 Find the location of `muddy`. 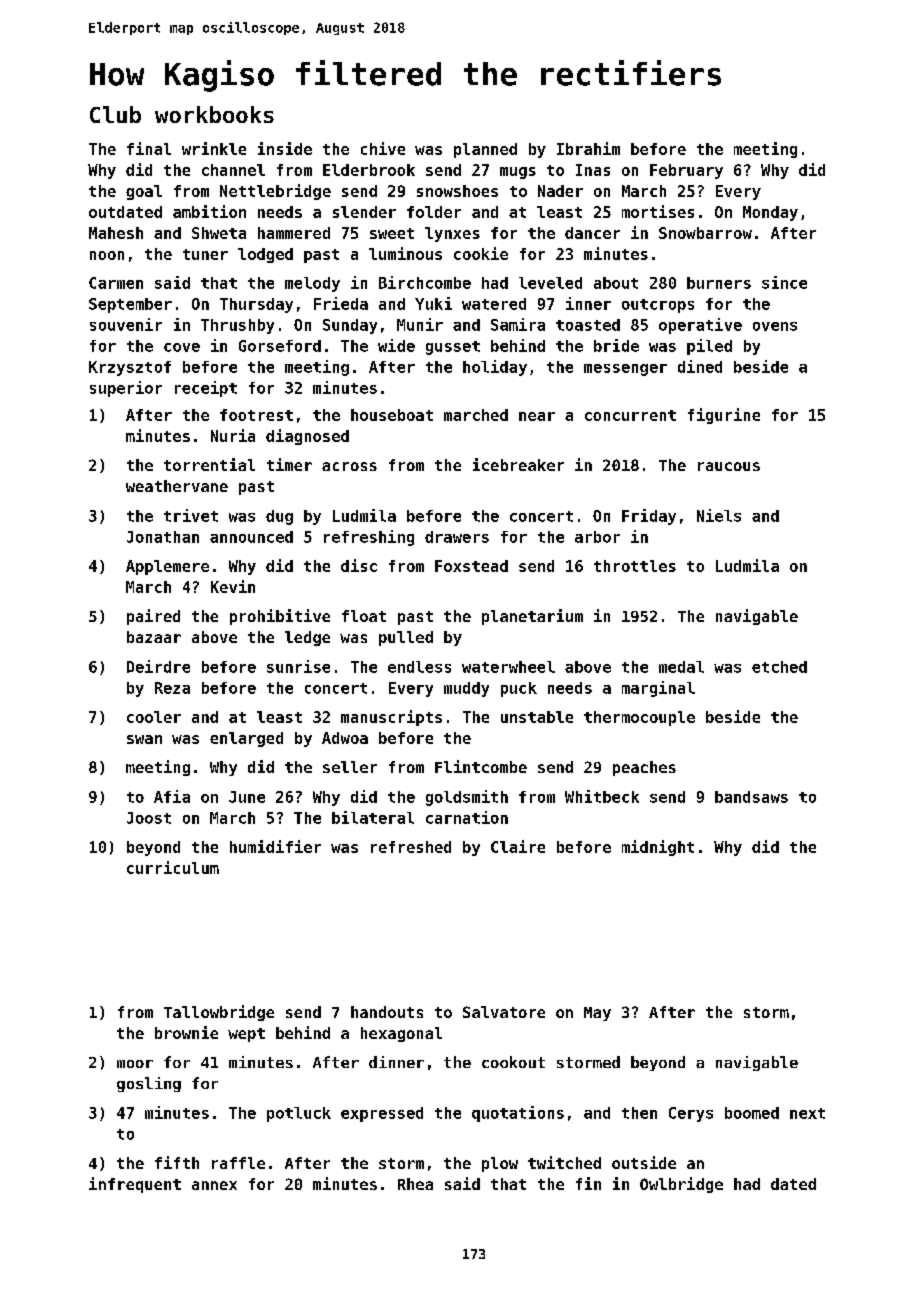

muddy is located at coordinates (466, 689).
